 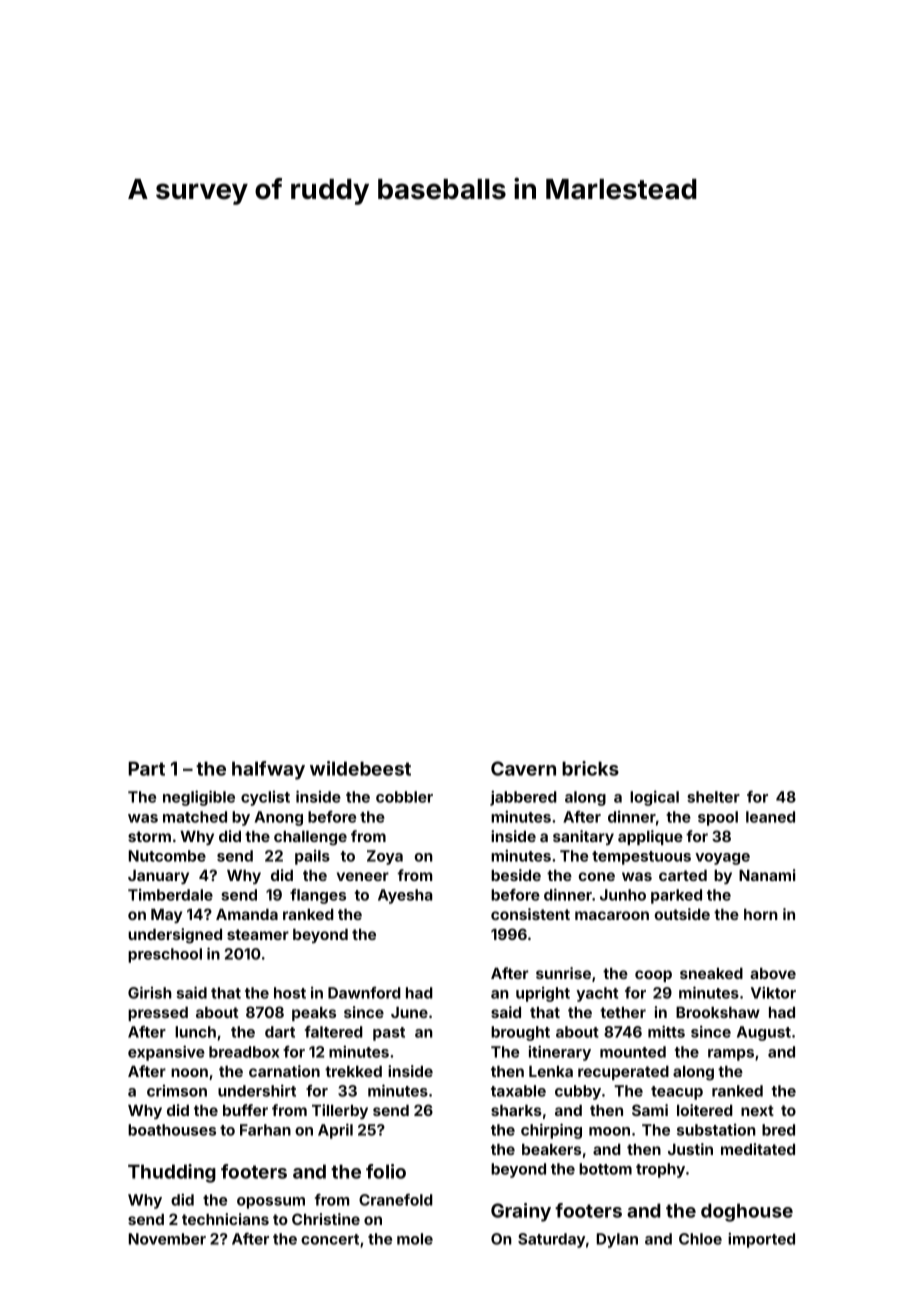 I want to click on November, so click(x=167, y=1239).
